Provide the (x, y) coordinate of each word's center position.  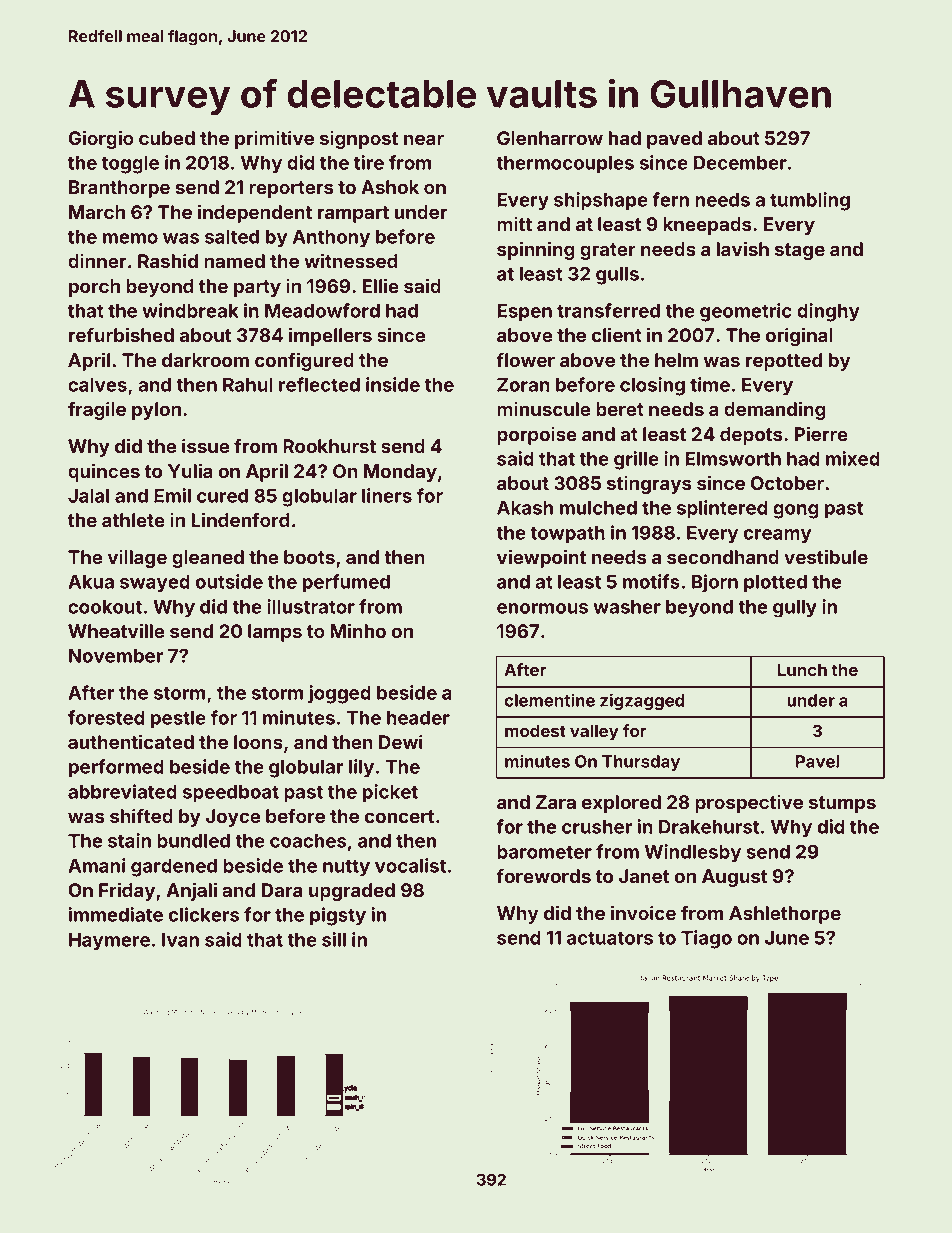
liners (387, 495)
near (424, 139)
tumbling (810, 201)
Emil (172, 495)
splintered (722, 509)
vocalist (410, 865)
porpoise (537, 435)
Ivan (180, 940)
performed (116, 768)
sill (334, 939)
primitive (274, 139)
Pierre (821, 433)
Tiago (706, 939)
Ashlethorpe (785, 915)
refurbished (121, 334)
